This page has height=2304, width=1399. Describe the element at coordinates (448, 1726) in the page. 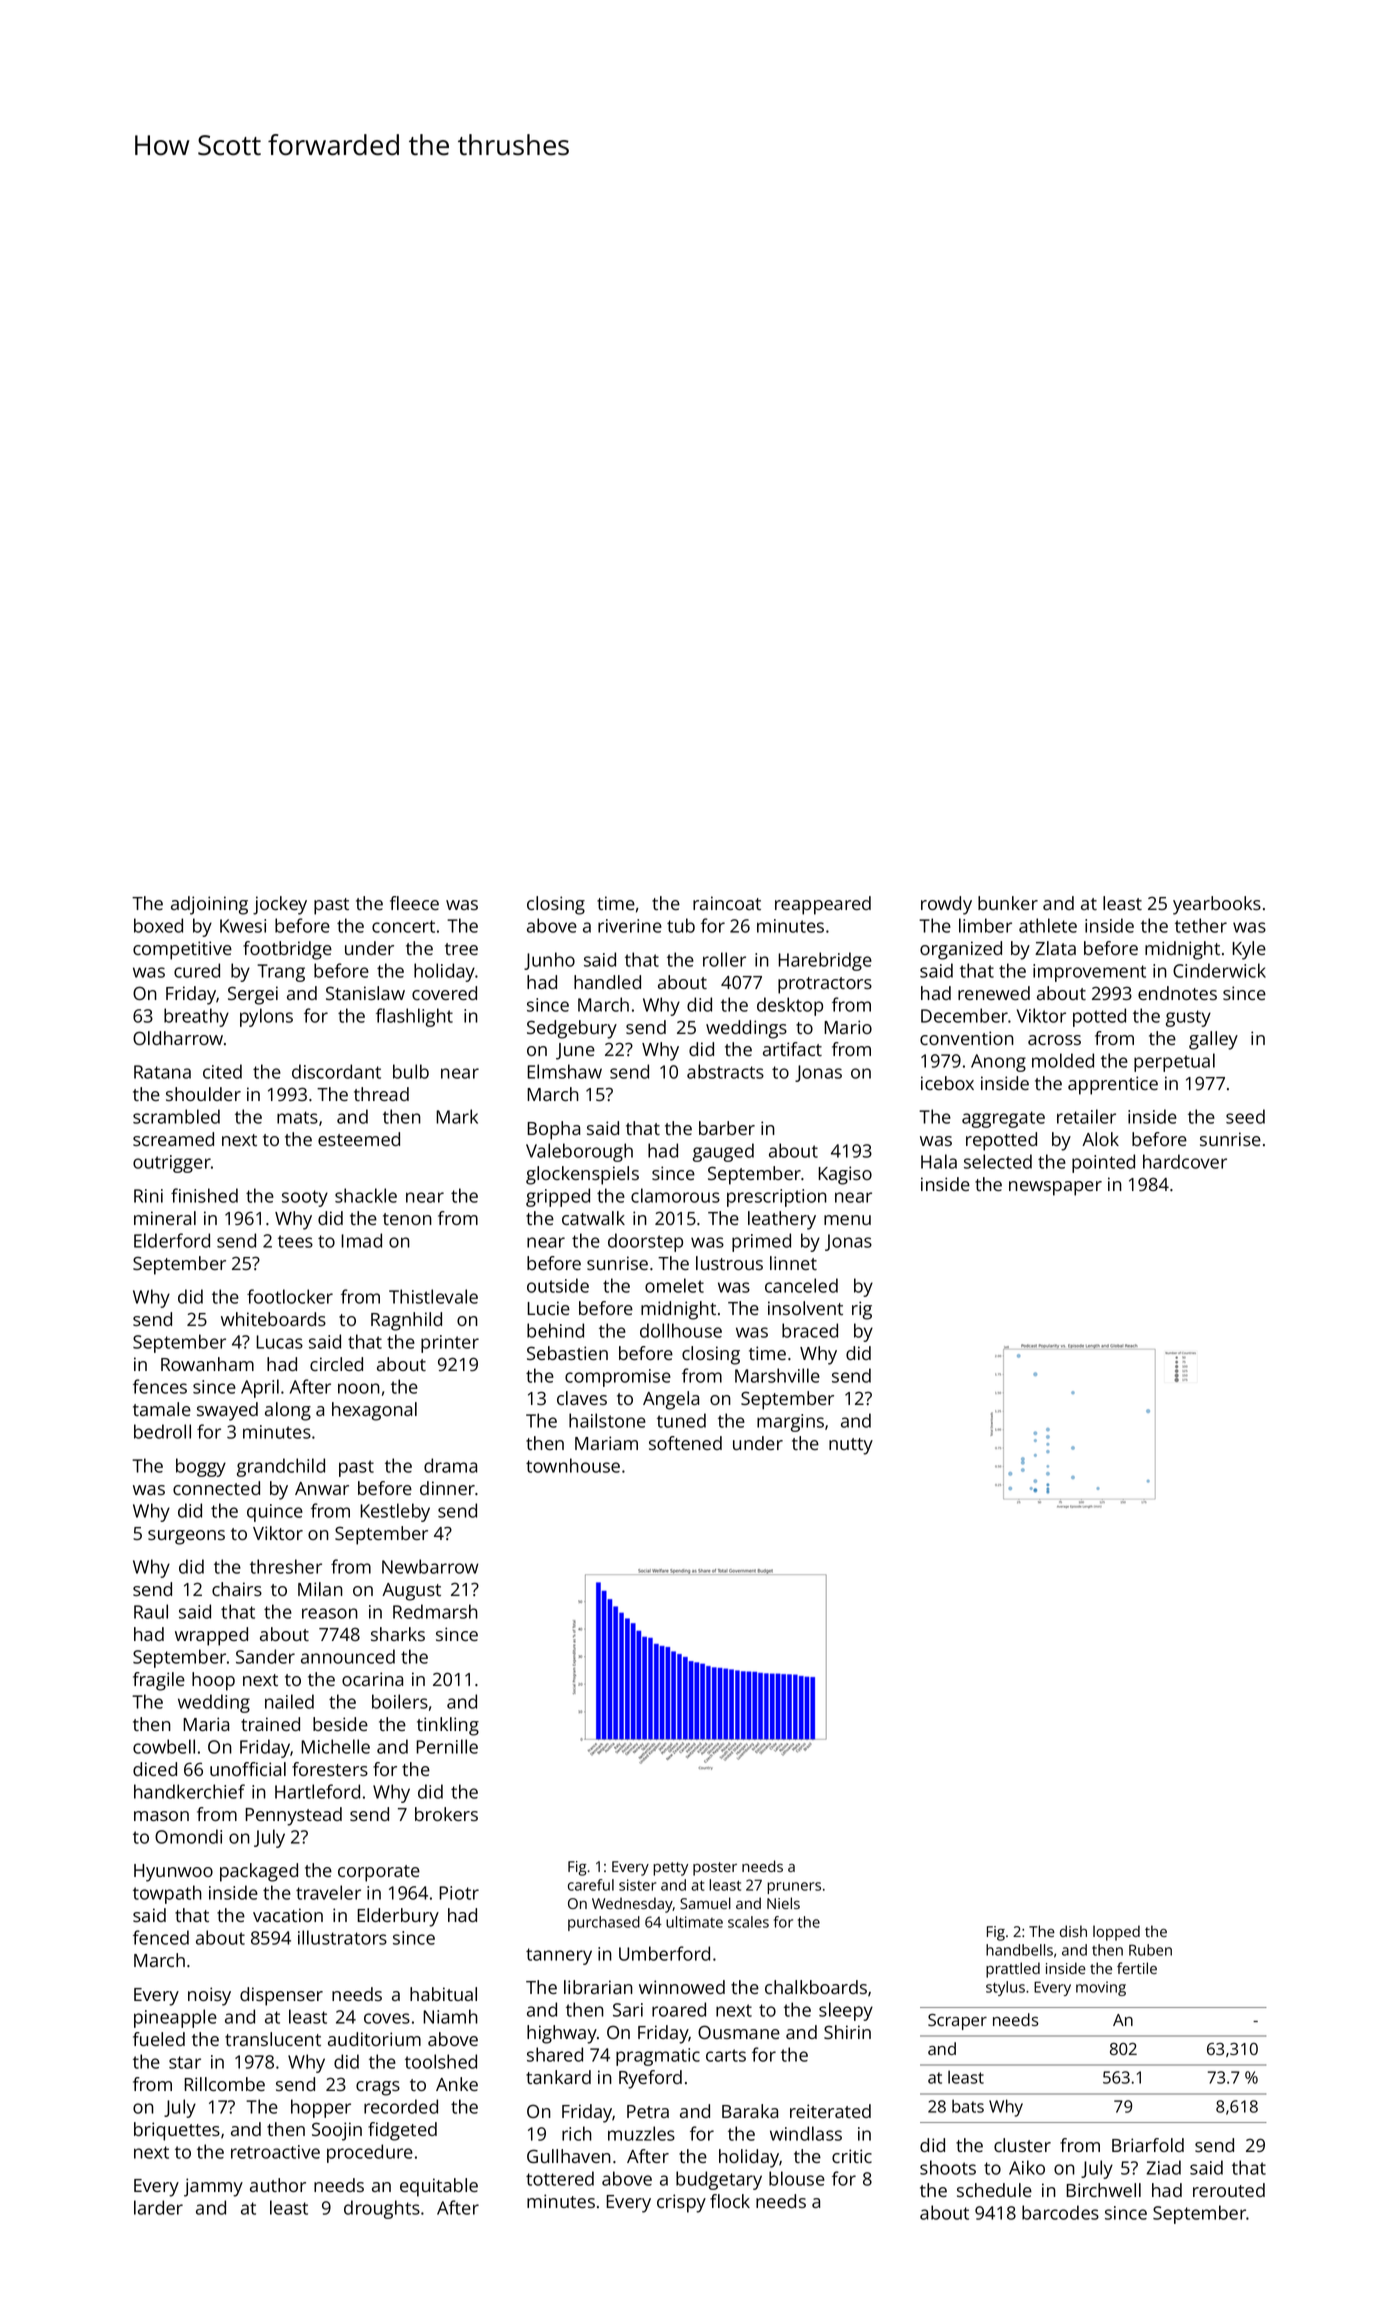

I see `tinkling` at that location.
